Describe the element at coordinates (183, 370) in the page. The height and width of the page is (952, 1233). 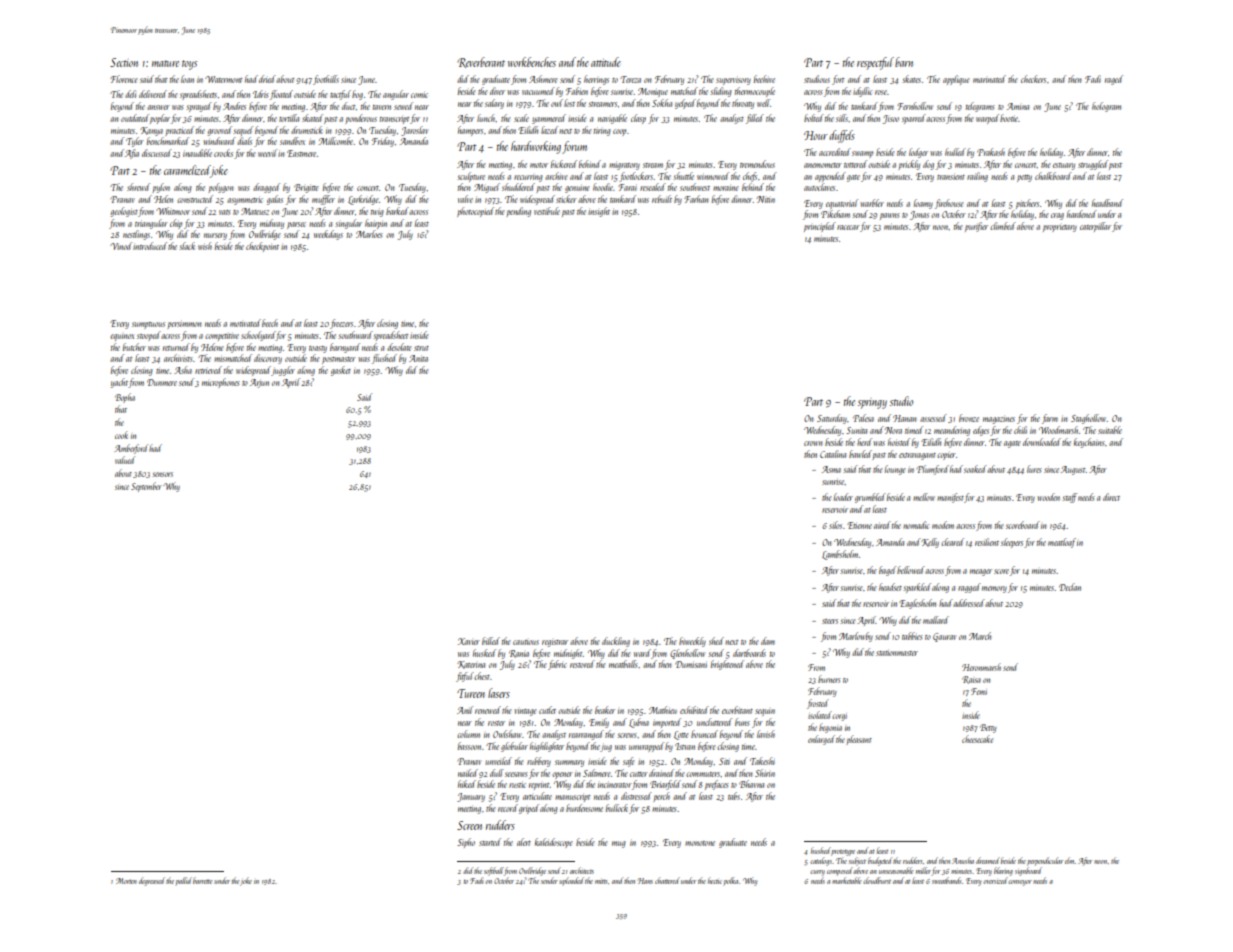
I see `Asha` at that location.
